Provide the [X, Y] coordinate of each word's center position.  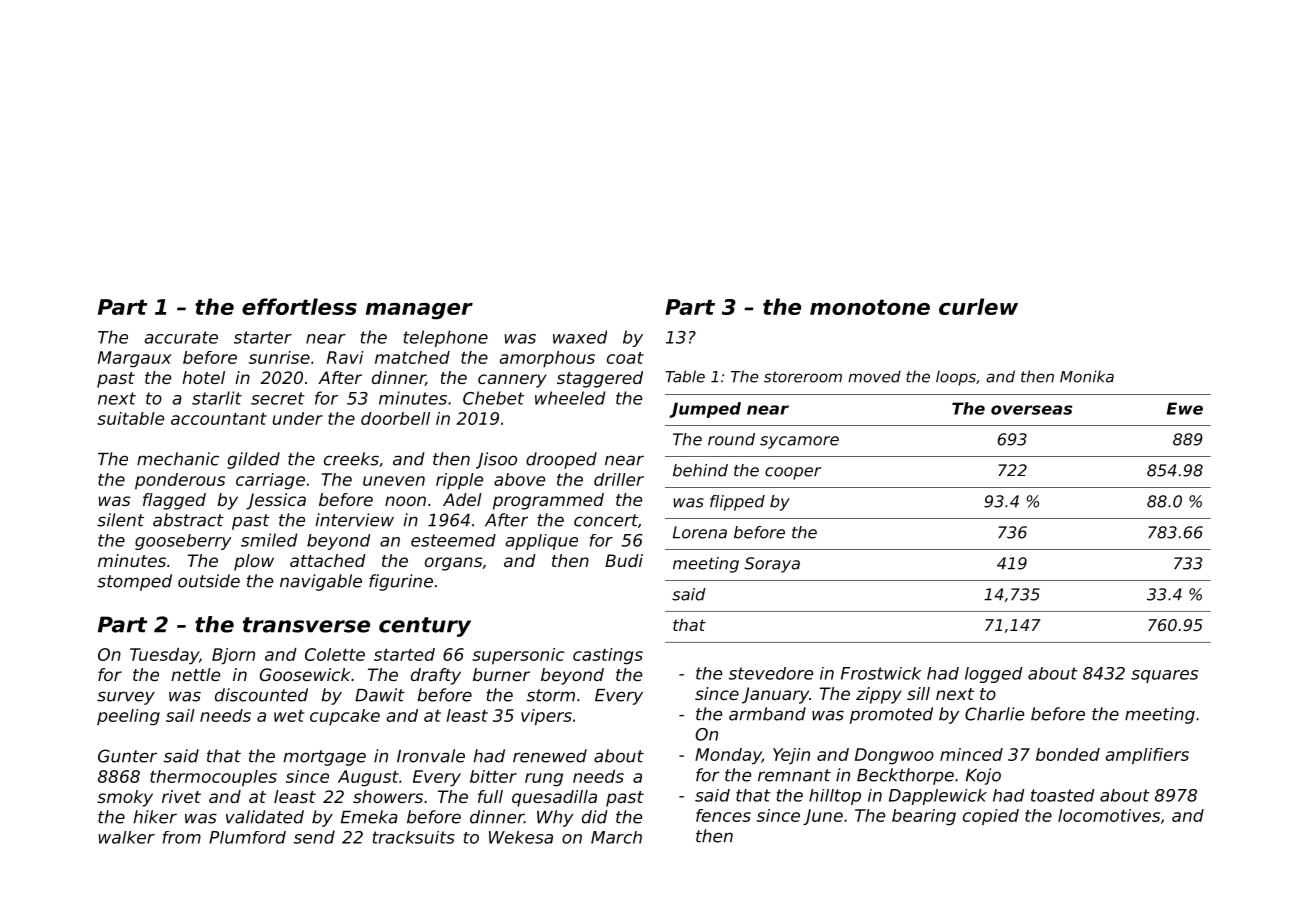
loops [956, 378]
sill [918, 693]
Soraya [772, 565]
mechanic [178, 459]
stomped [134, 582]
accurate [181, 337]
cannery [512, 381]
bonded [1068, 754]
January [775, 695]
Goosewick [305, 674]
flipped [737, 503]
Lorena [700, 532]
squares [1164, 676]
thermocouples [213, 778]
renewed [550, 756]
